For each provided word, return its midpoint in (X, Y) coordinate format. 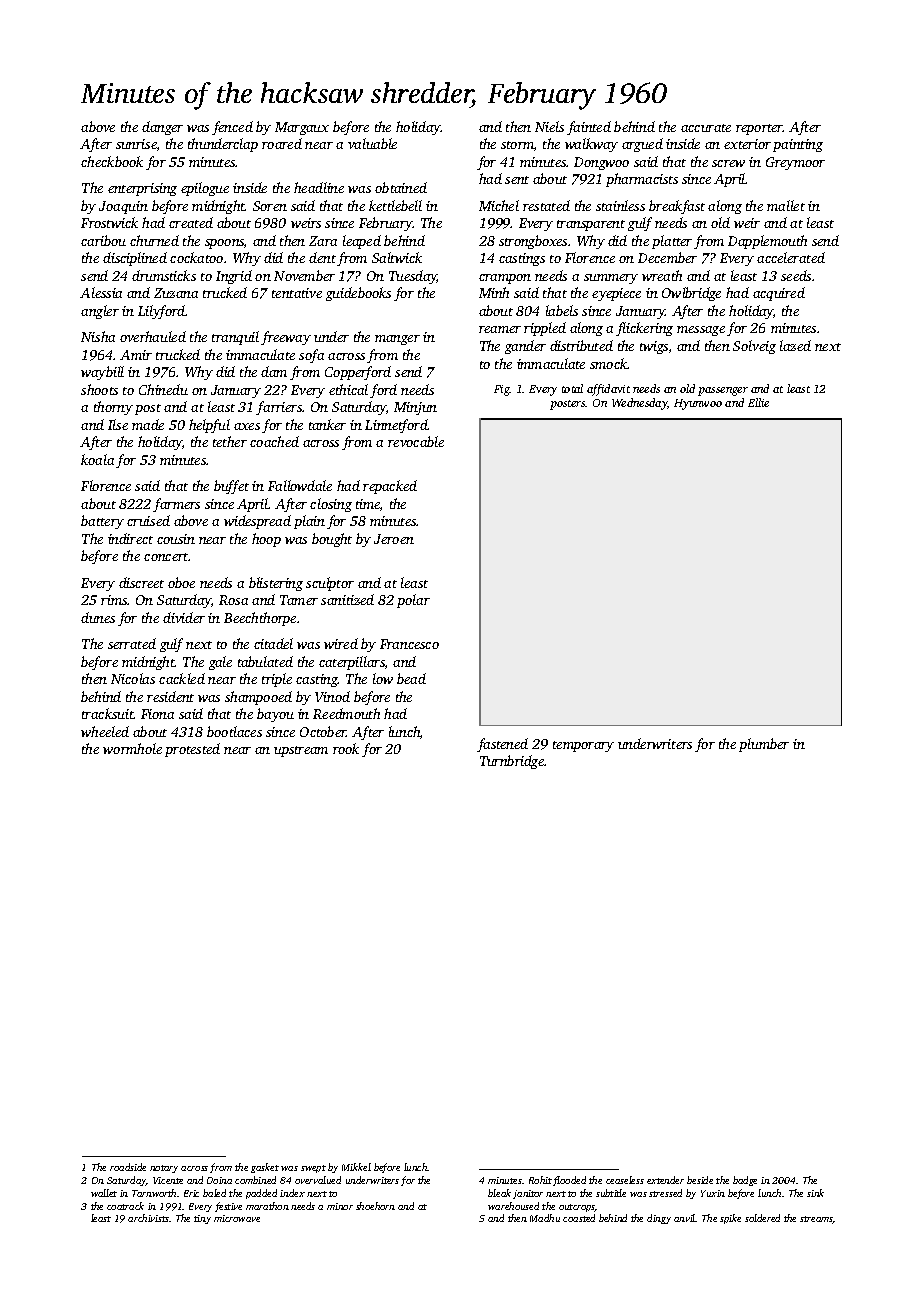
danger (162, 128)
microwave (237, 1218)
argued (642, 145)
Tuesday (413, 277)
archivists (148, 1218)
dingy (659, 1219)
